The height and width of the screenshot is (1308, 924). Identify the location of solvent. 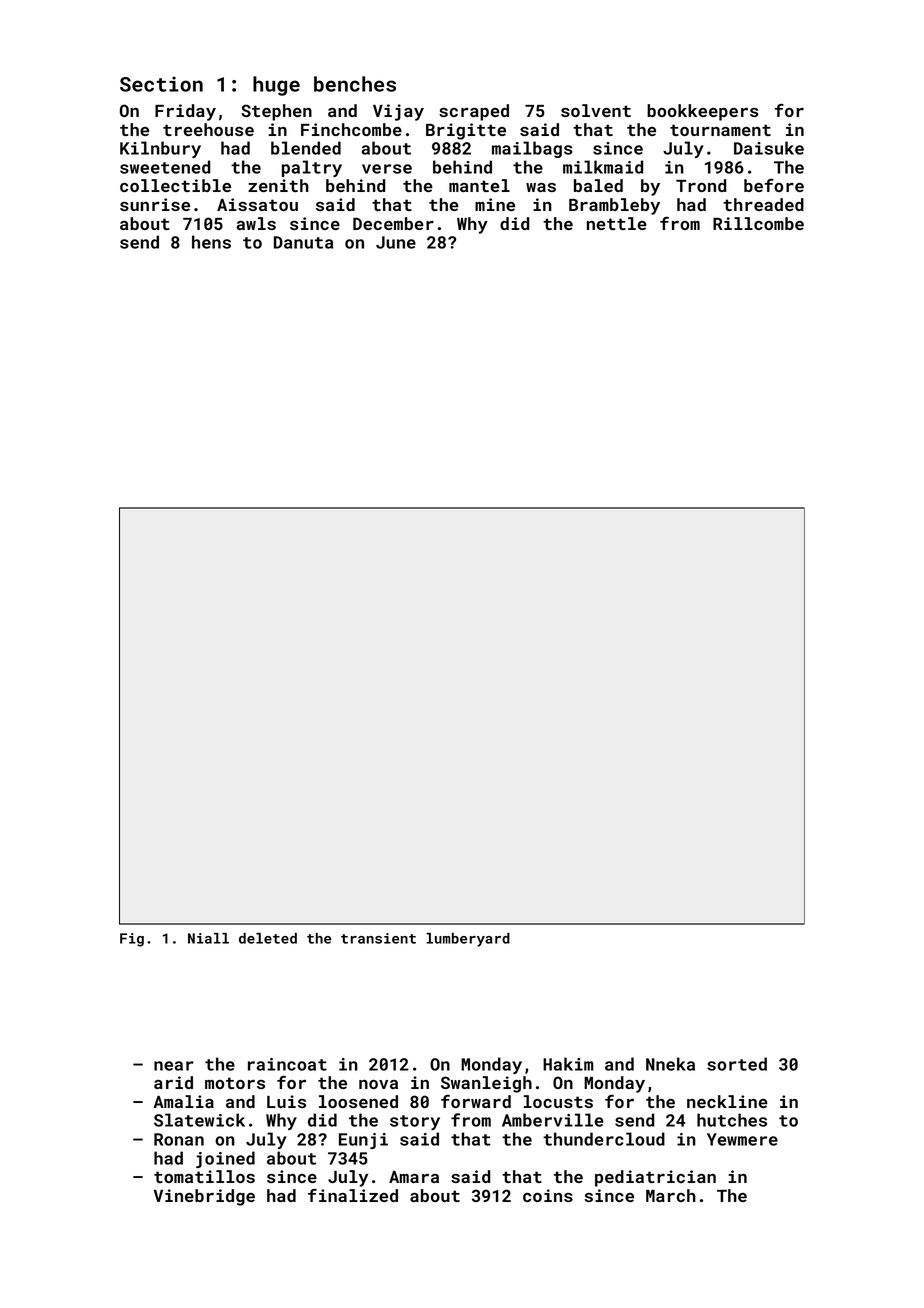
(596, 110).
